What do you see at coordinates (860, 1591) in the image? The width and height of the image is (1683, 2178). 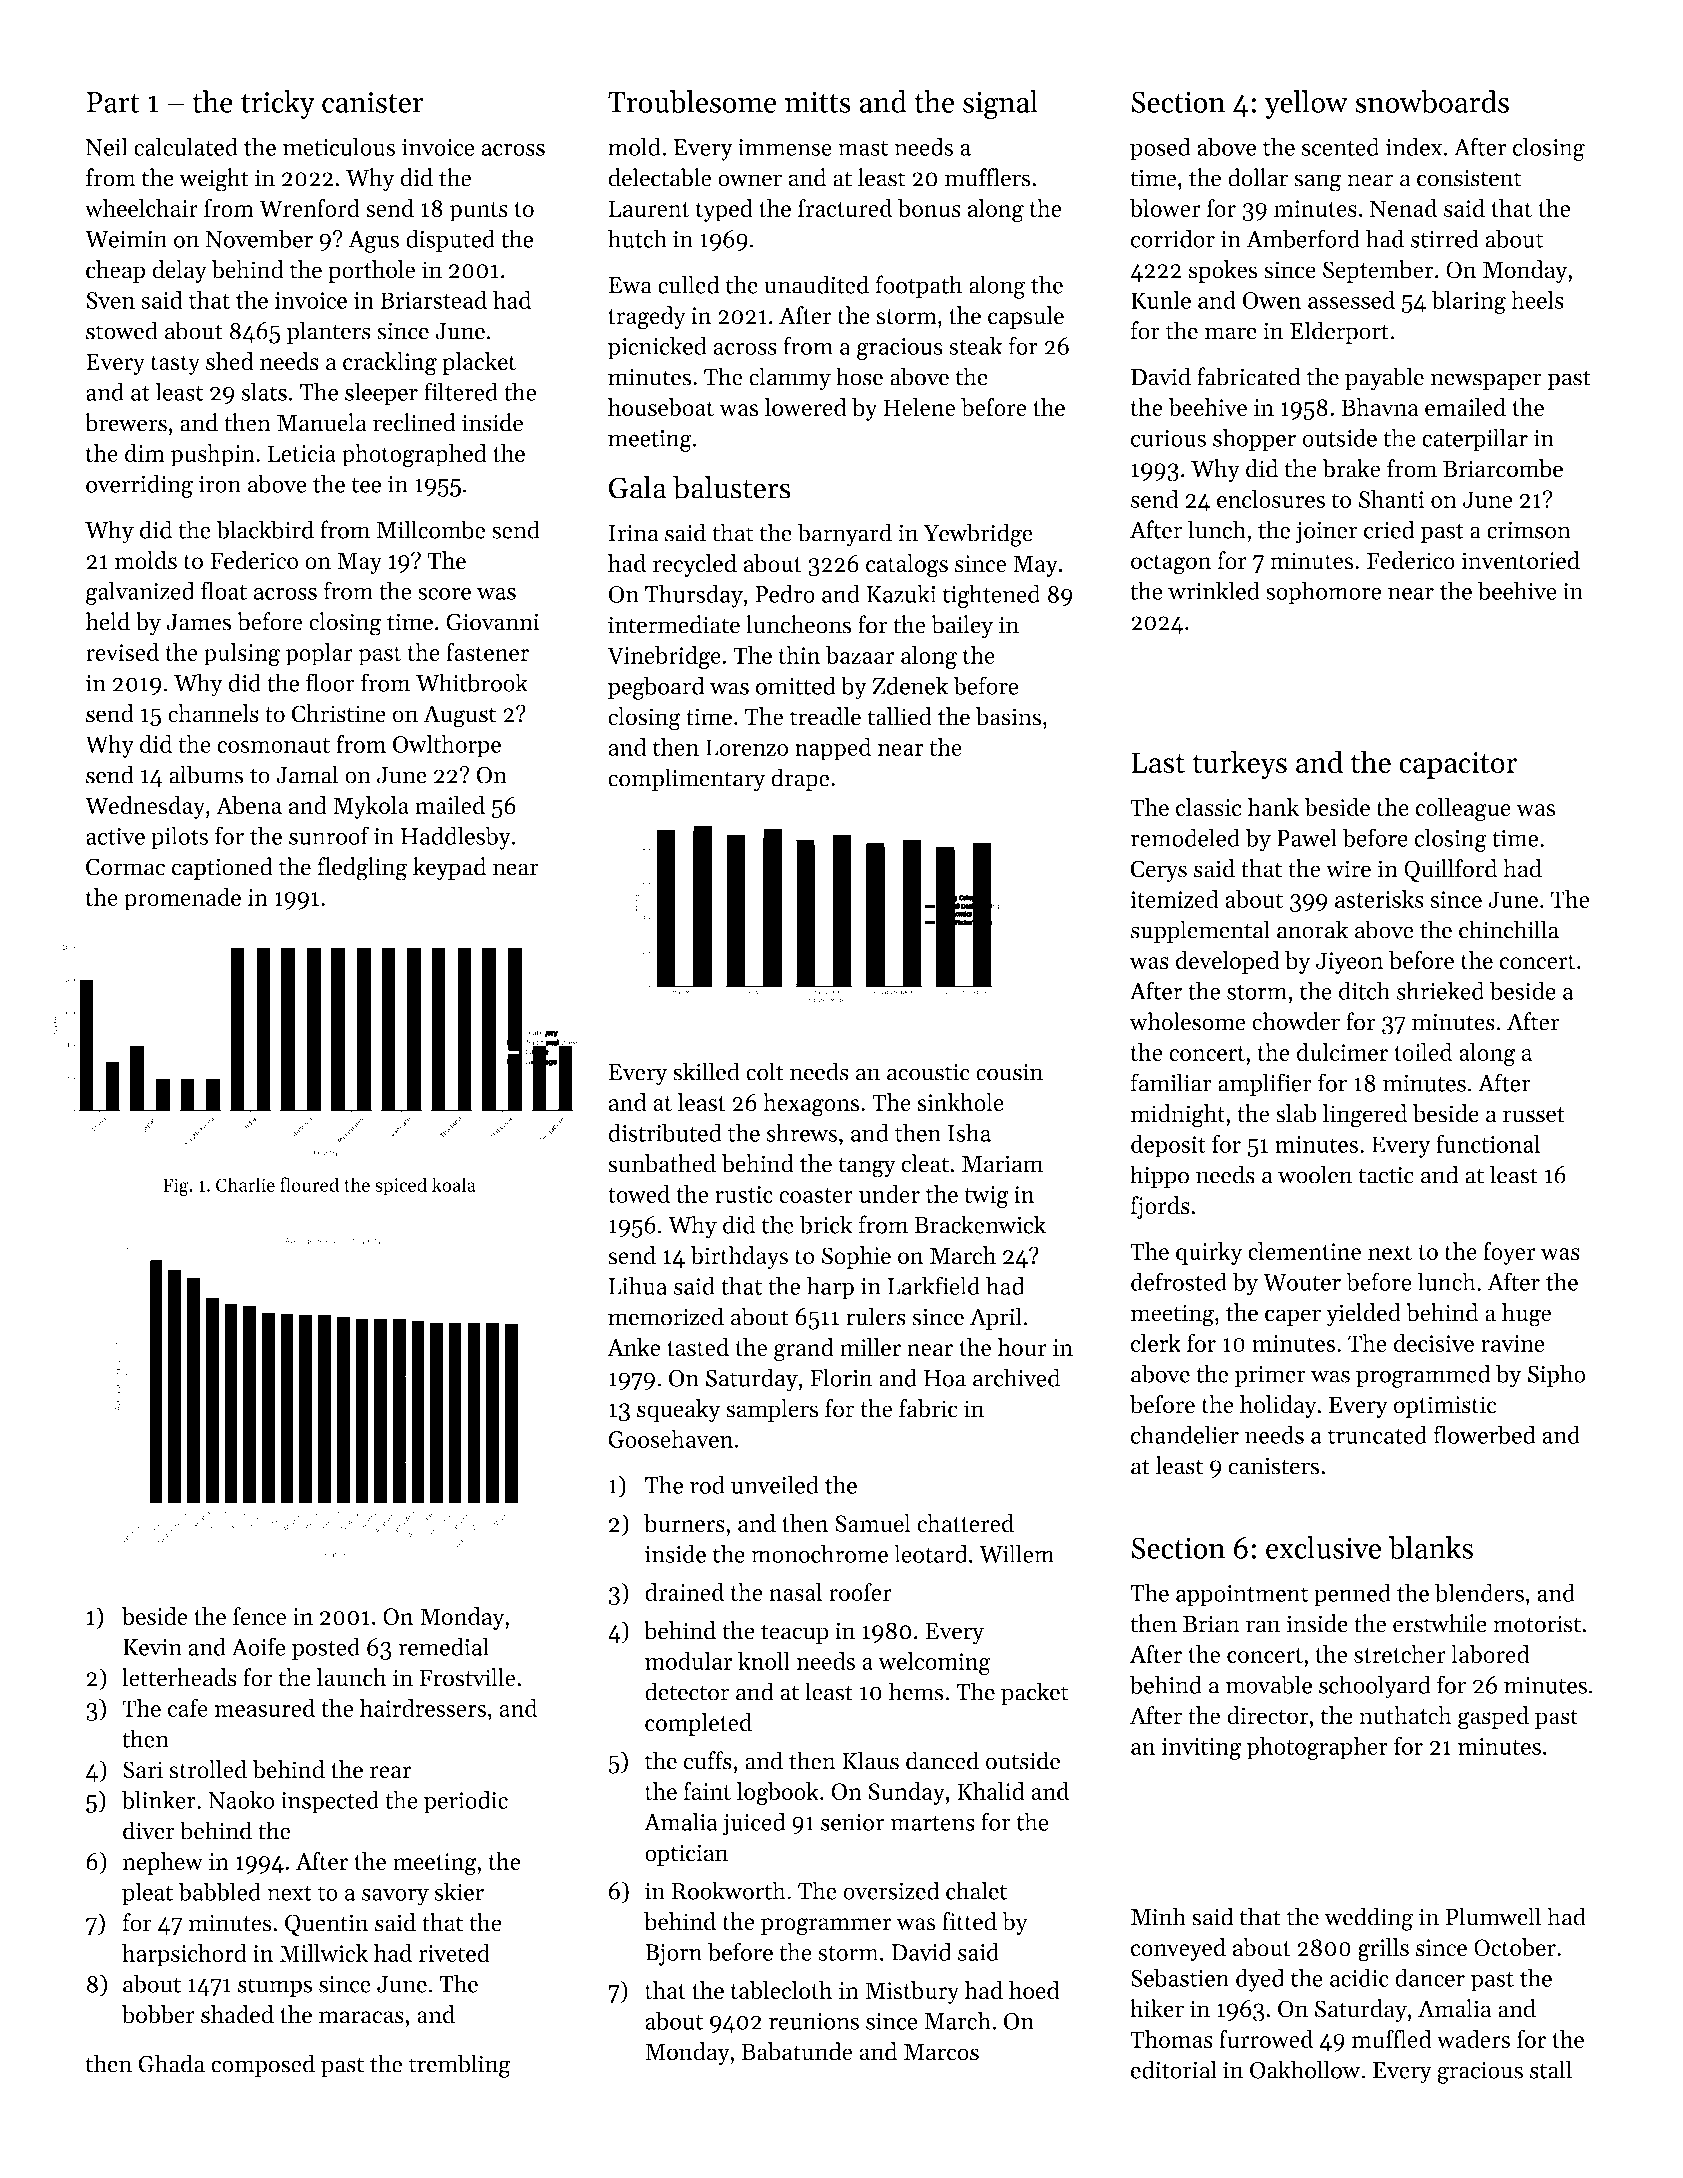 I see `roofer` at bounding box center [860, 1591].
